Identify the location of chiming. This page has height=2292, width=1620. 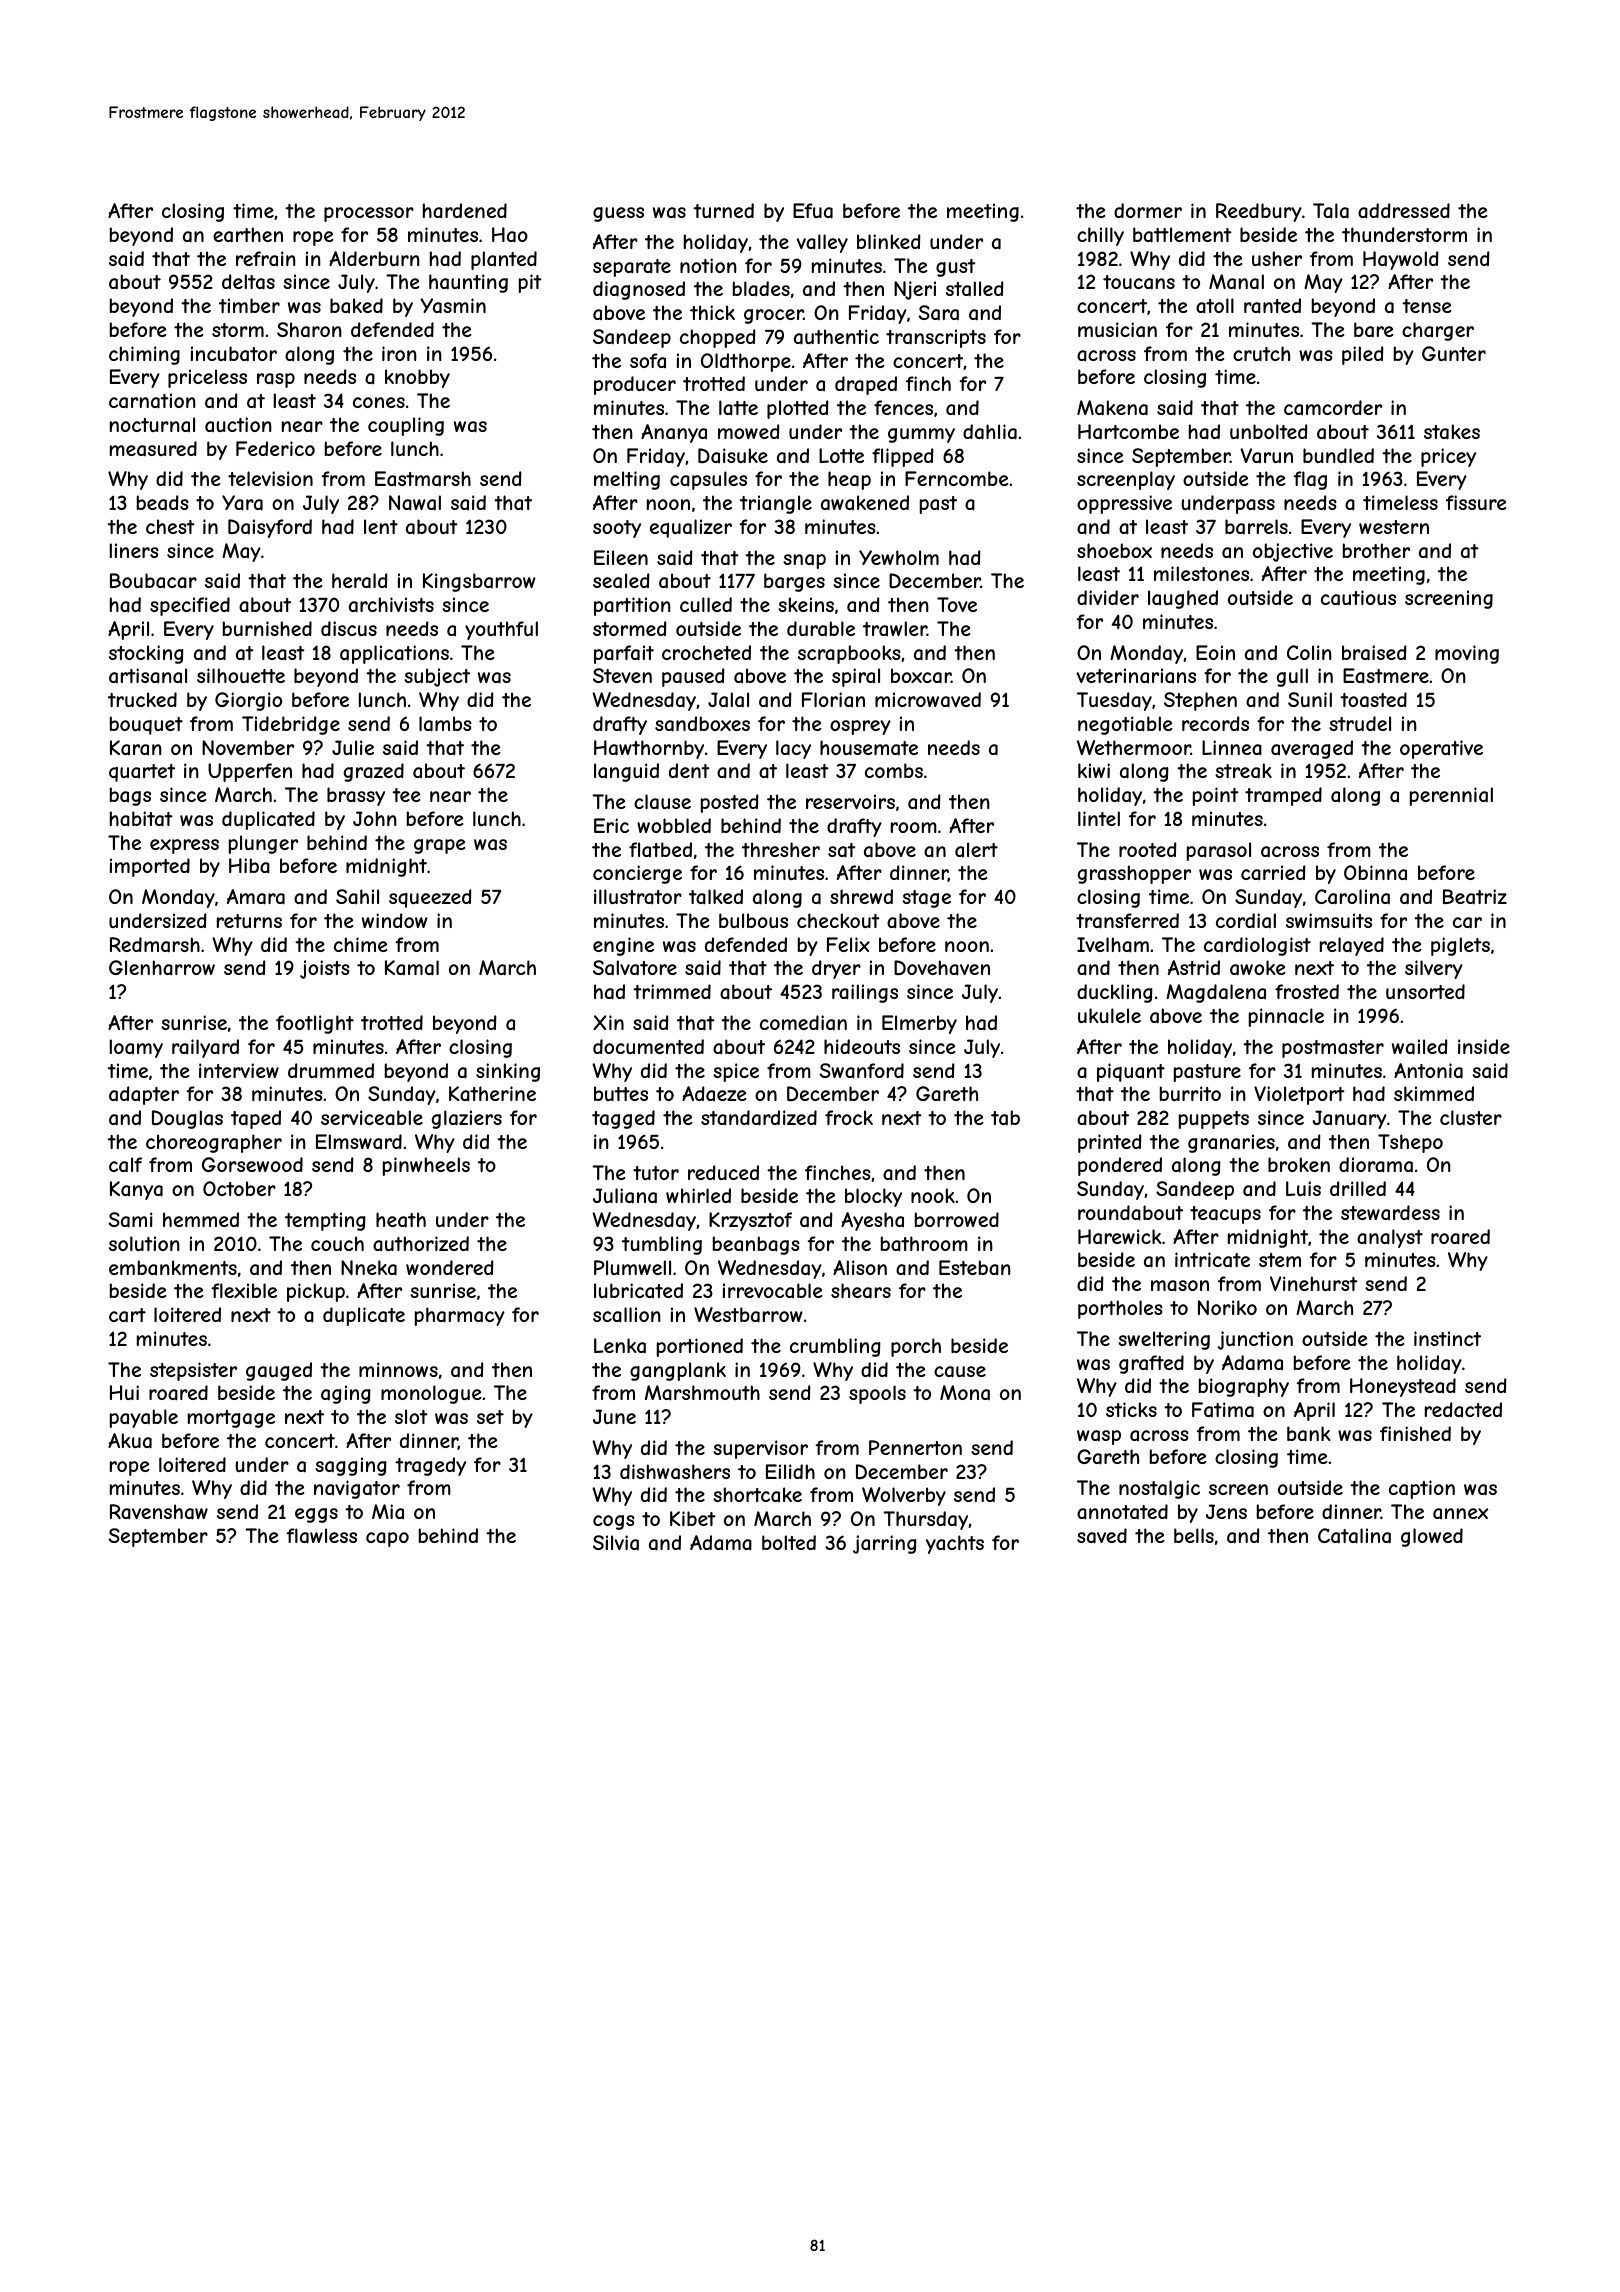
(144, 355).
